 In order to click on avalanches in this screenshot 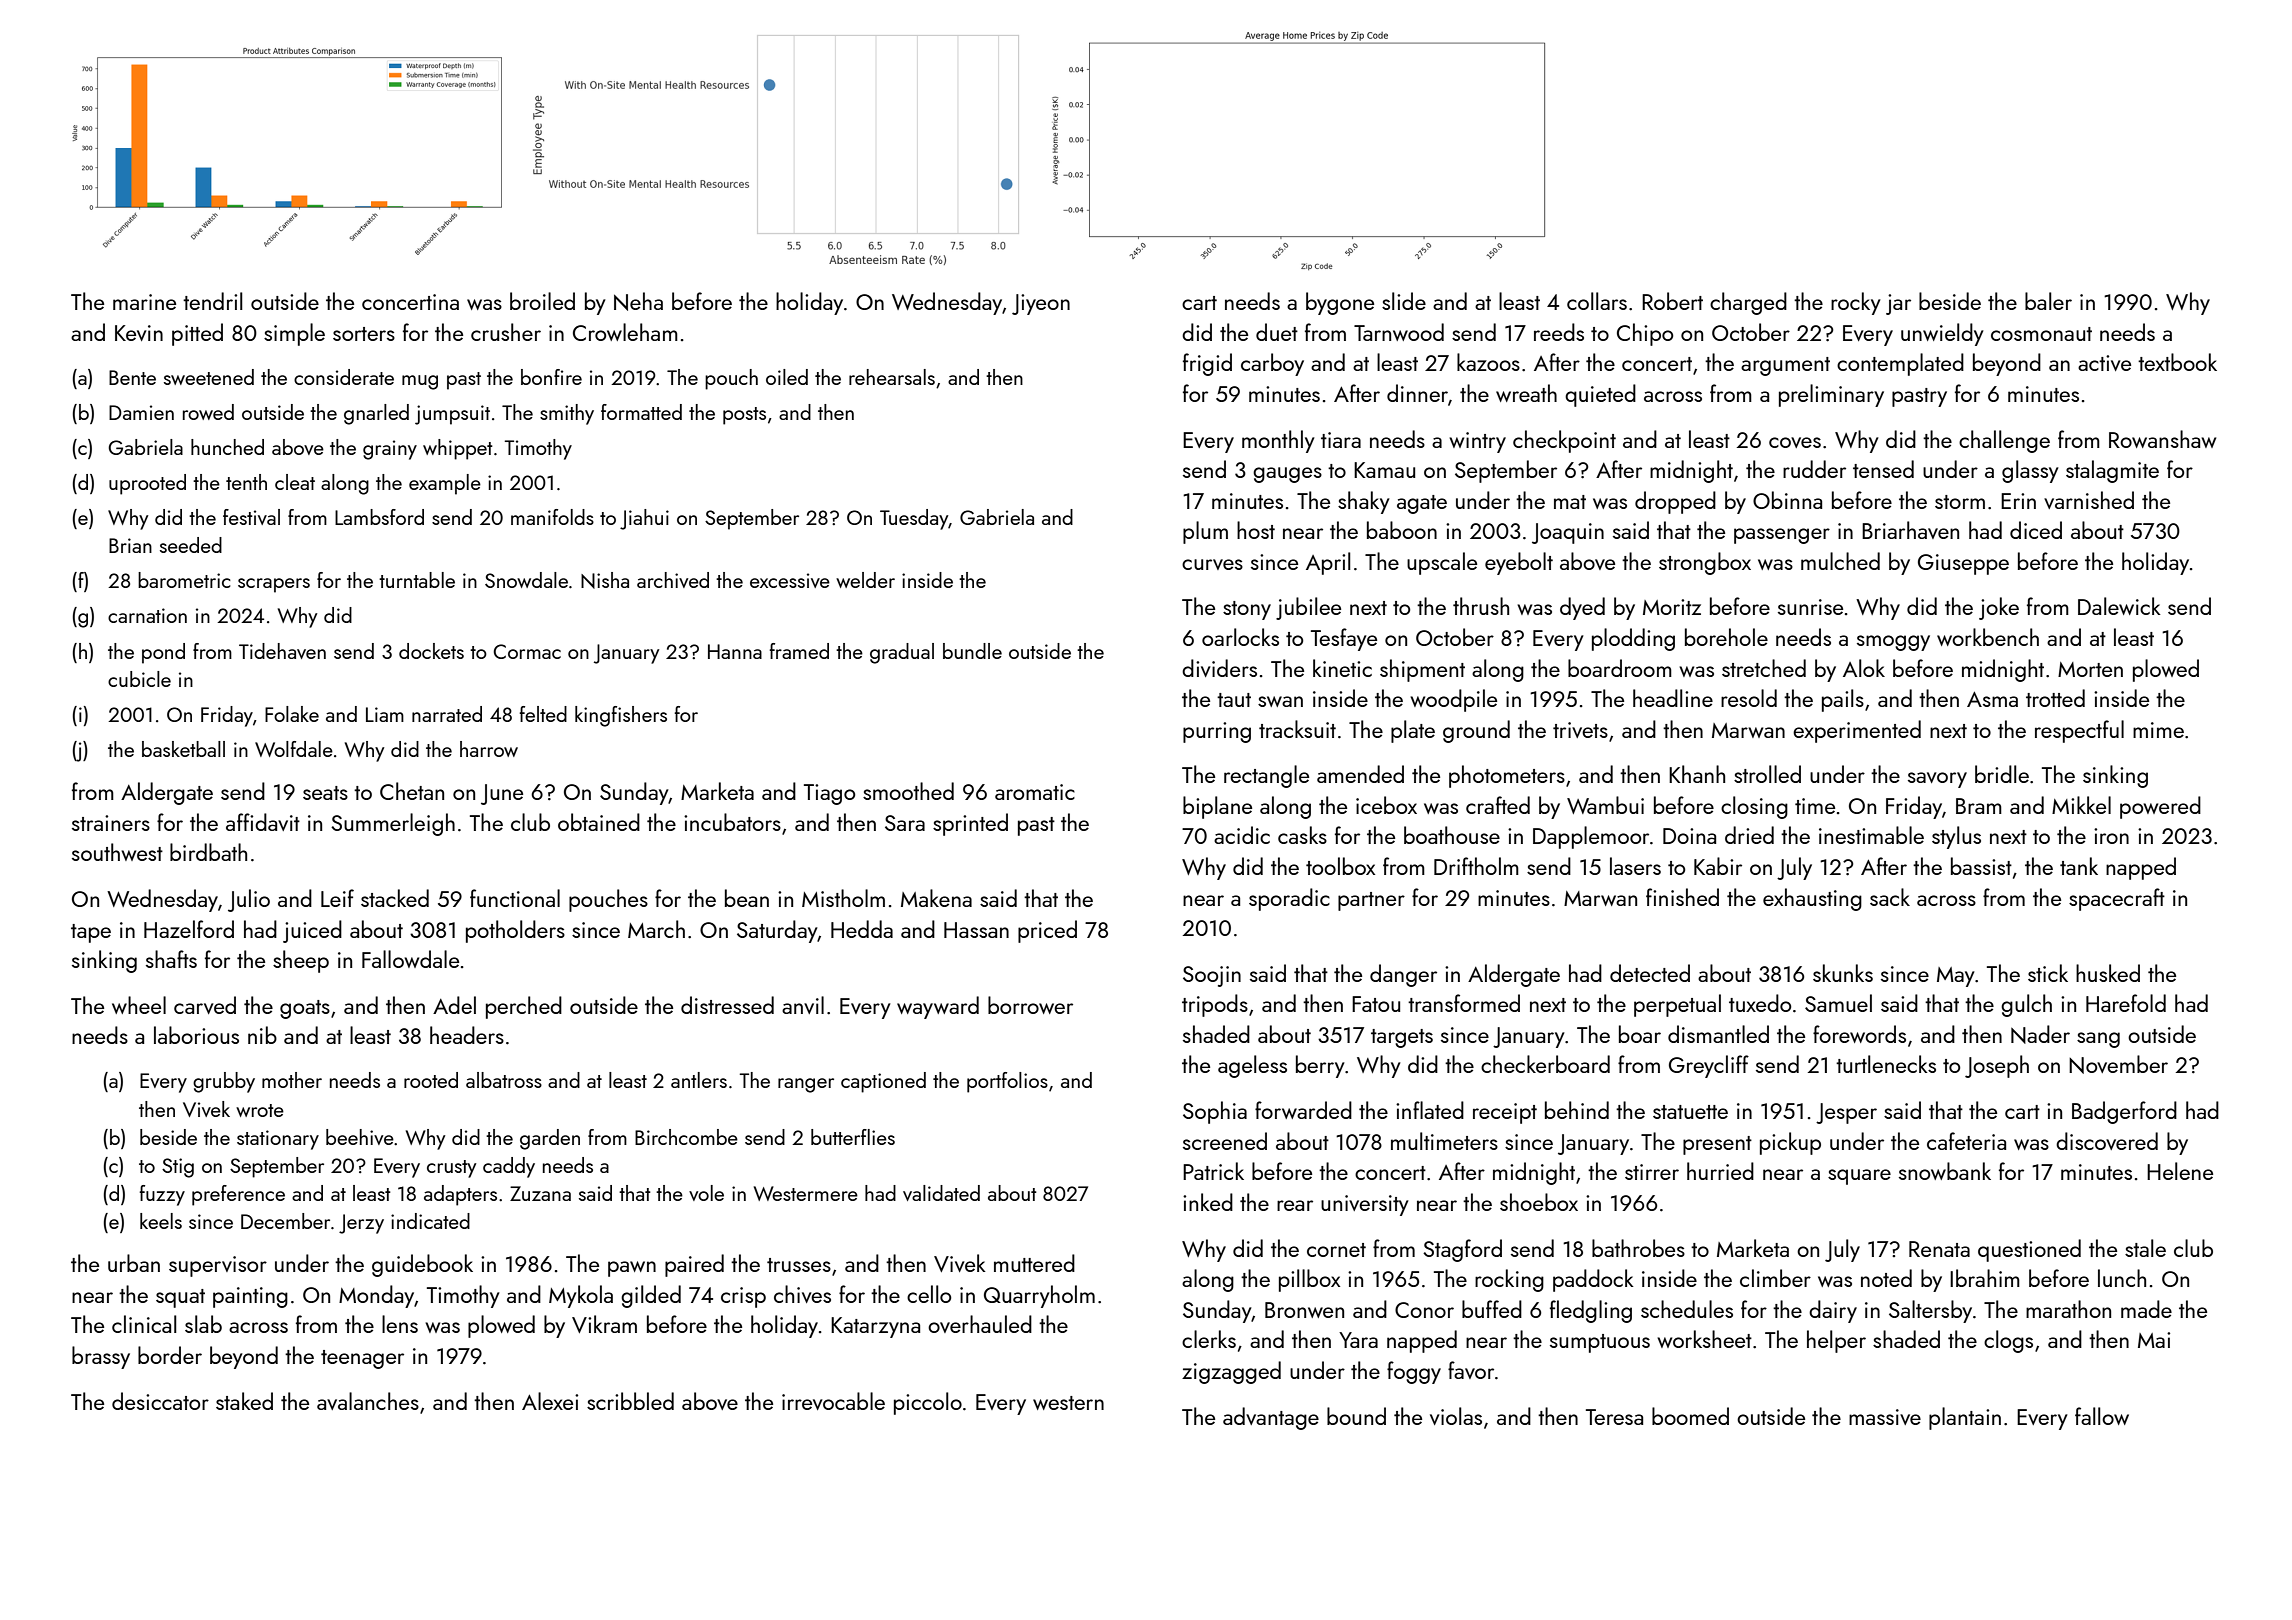, I will do `click(368, 1401)`.
